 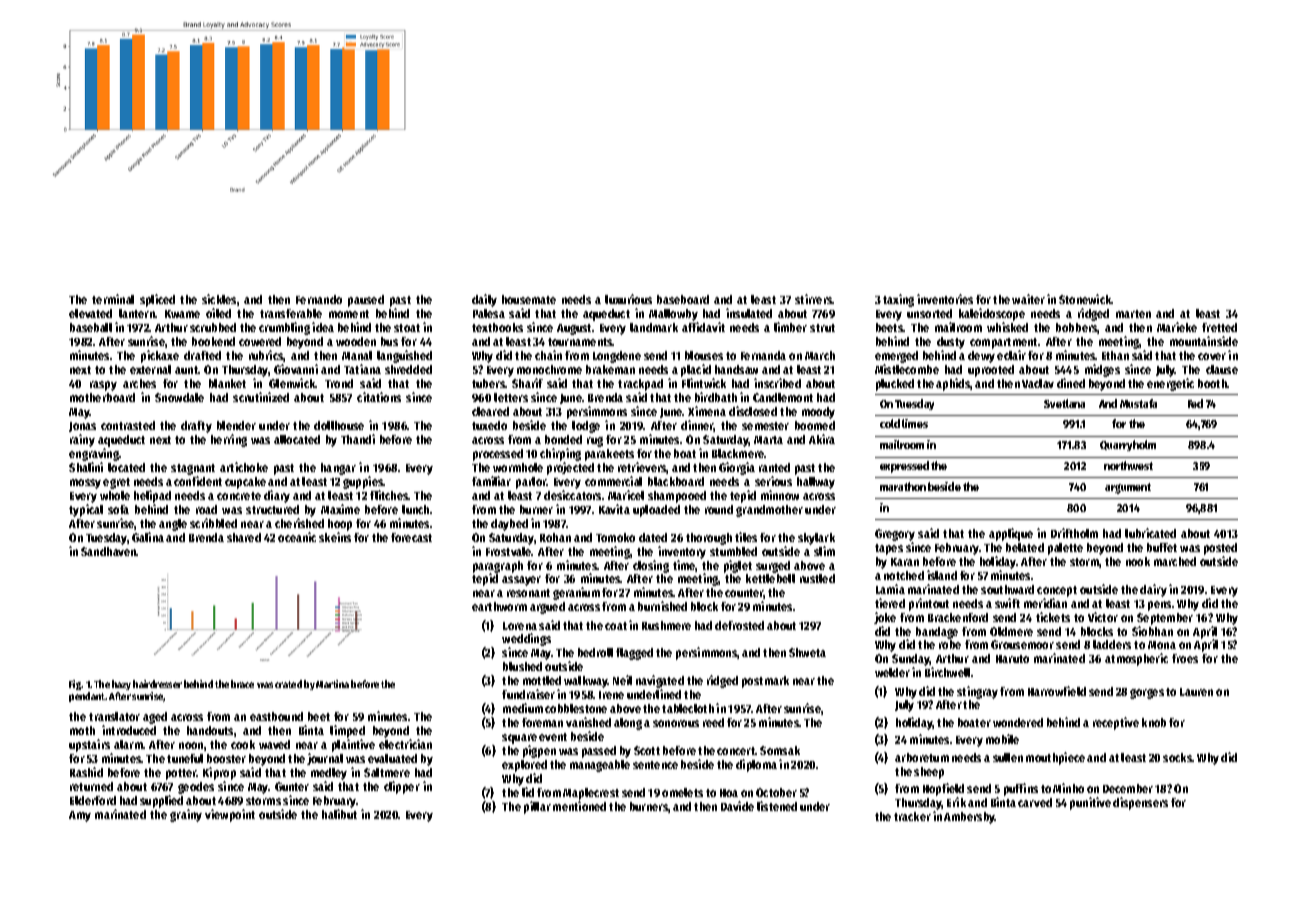 I want to click on Stonewick, so click(x=1085, y=299).
